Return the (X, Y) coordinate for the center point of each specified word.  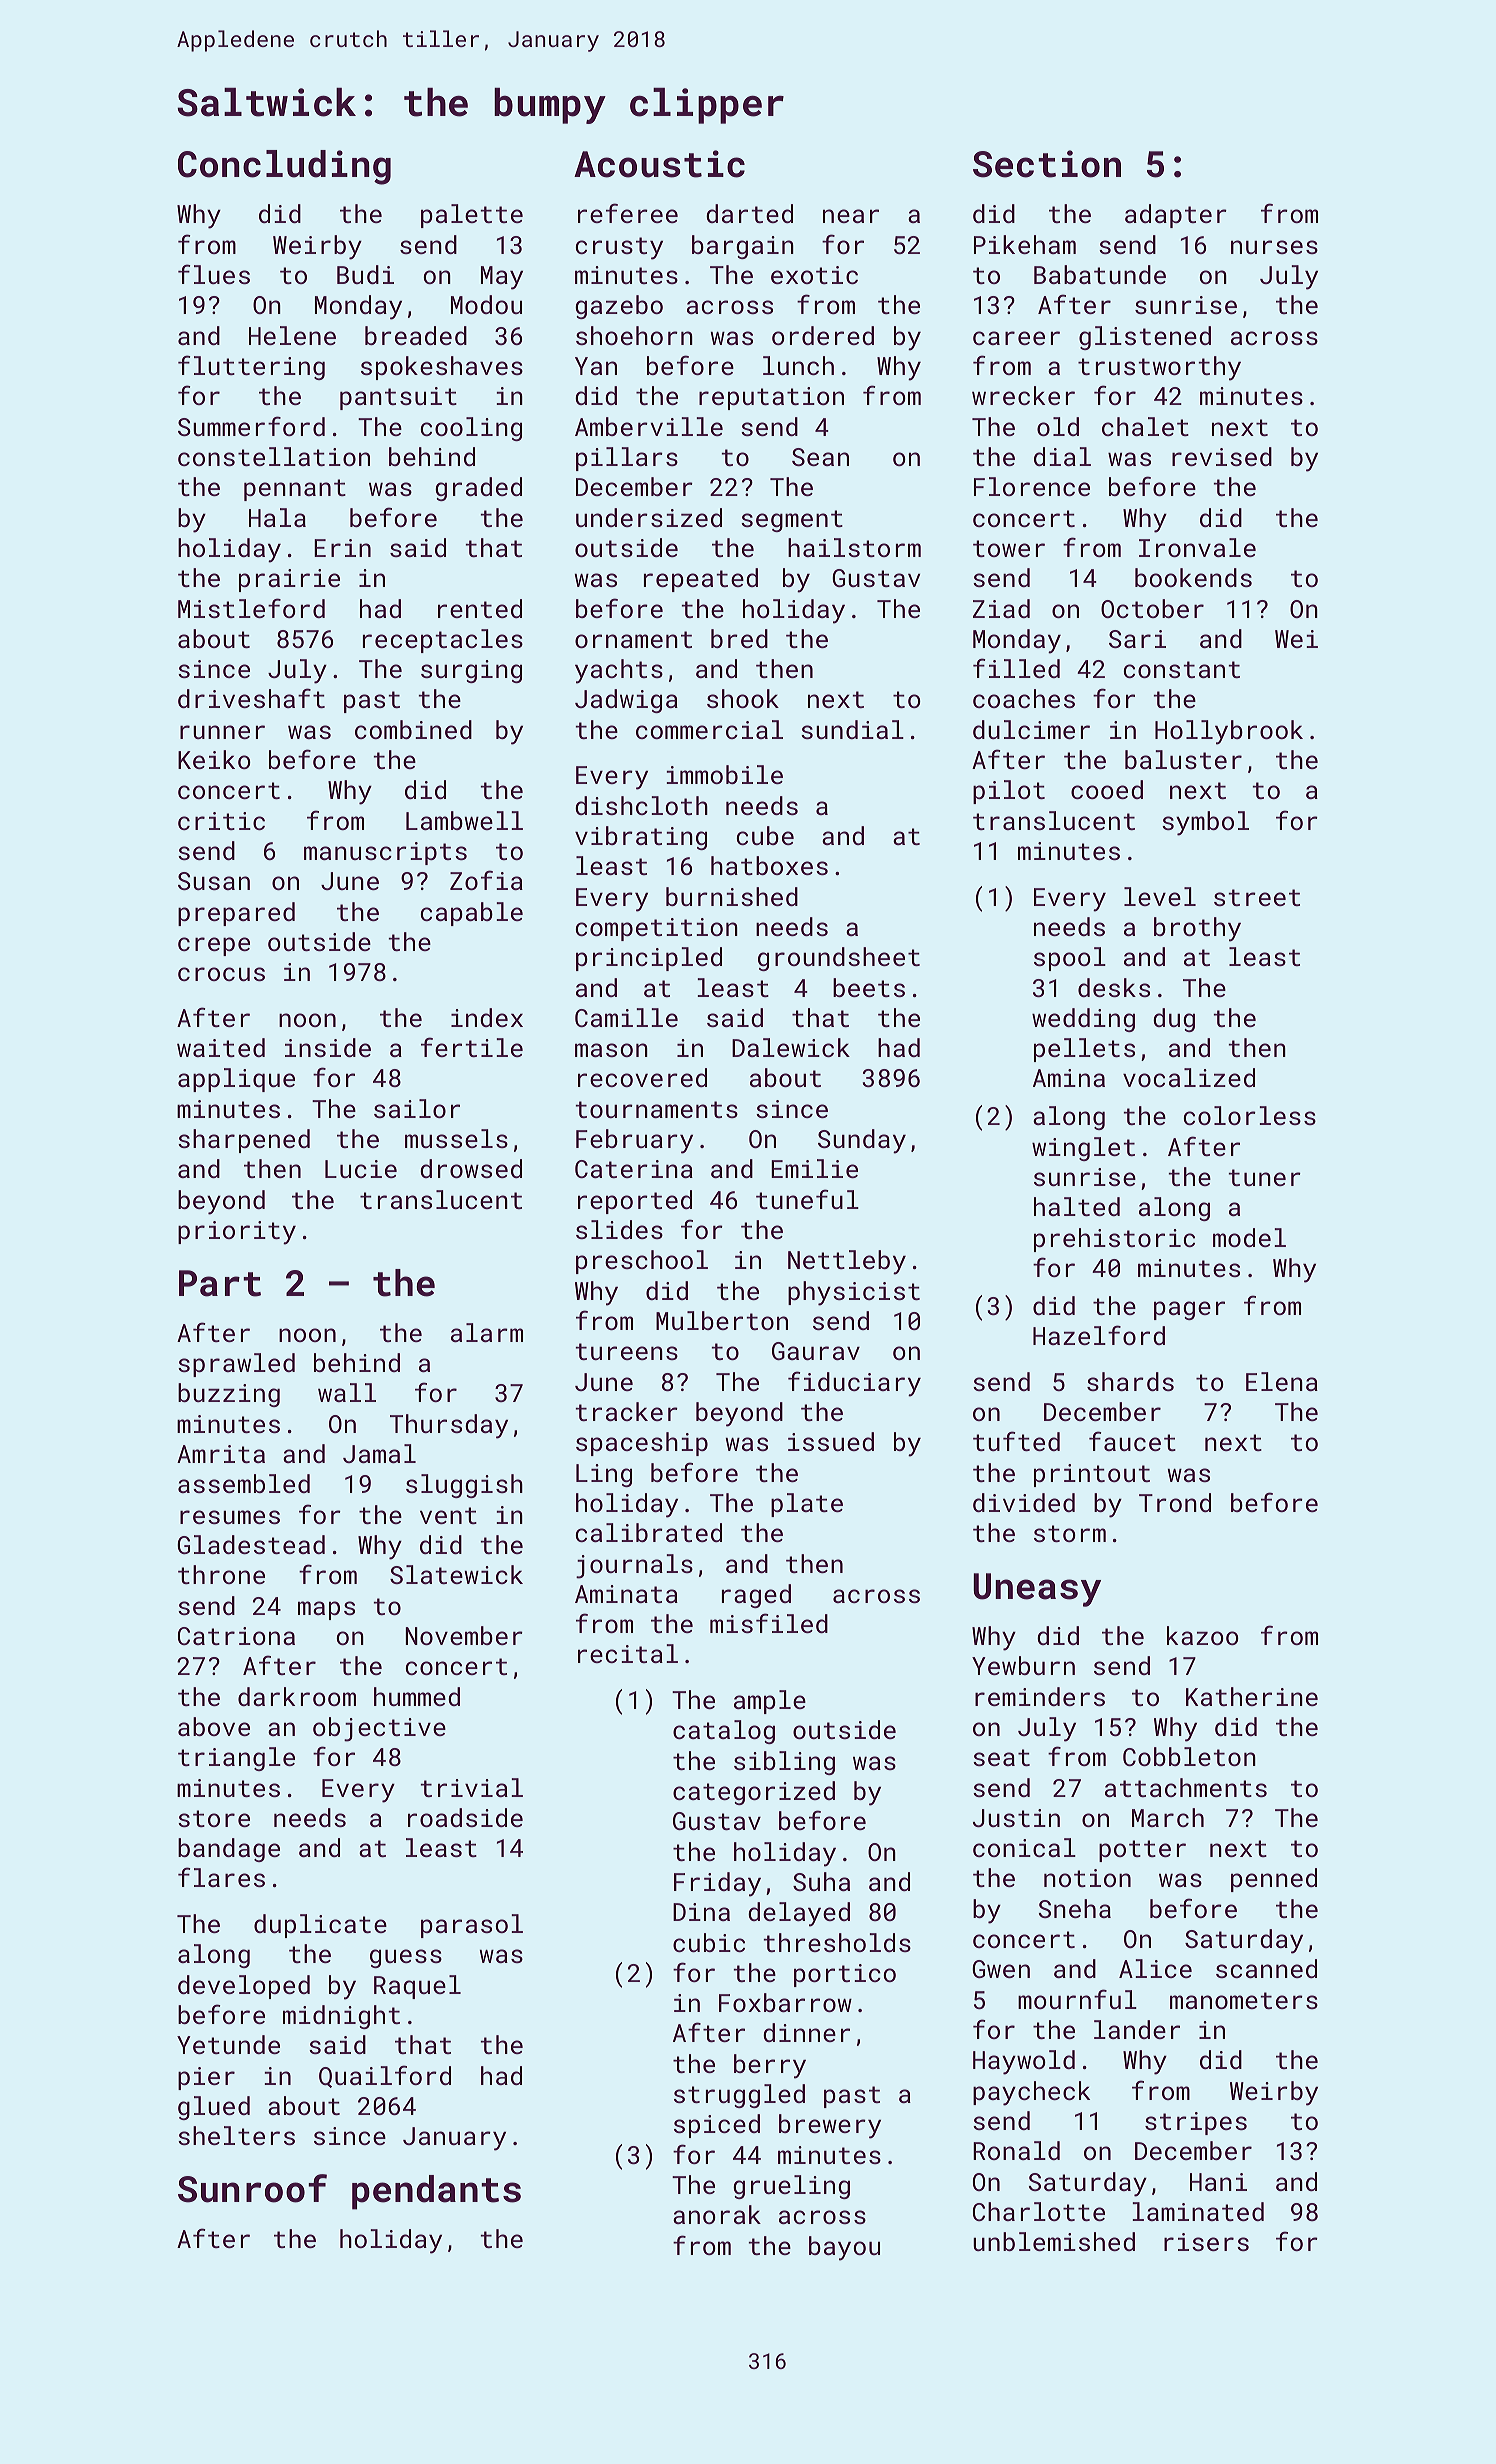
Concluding (284, 167)
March (1168, 1817)
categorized (754, 1793)
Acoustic (659, 164)
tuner (1264, 1177)
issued (831, 1441)
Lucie (361, 1169)
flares (221, 1877)
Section (1047, 164)
